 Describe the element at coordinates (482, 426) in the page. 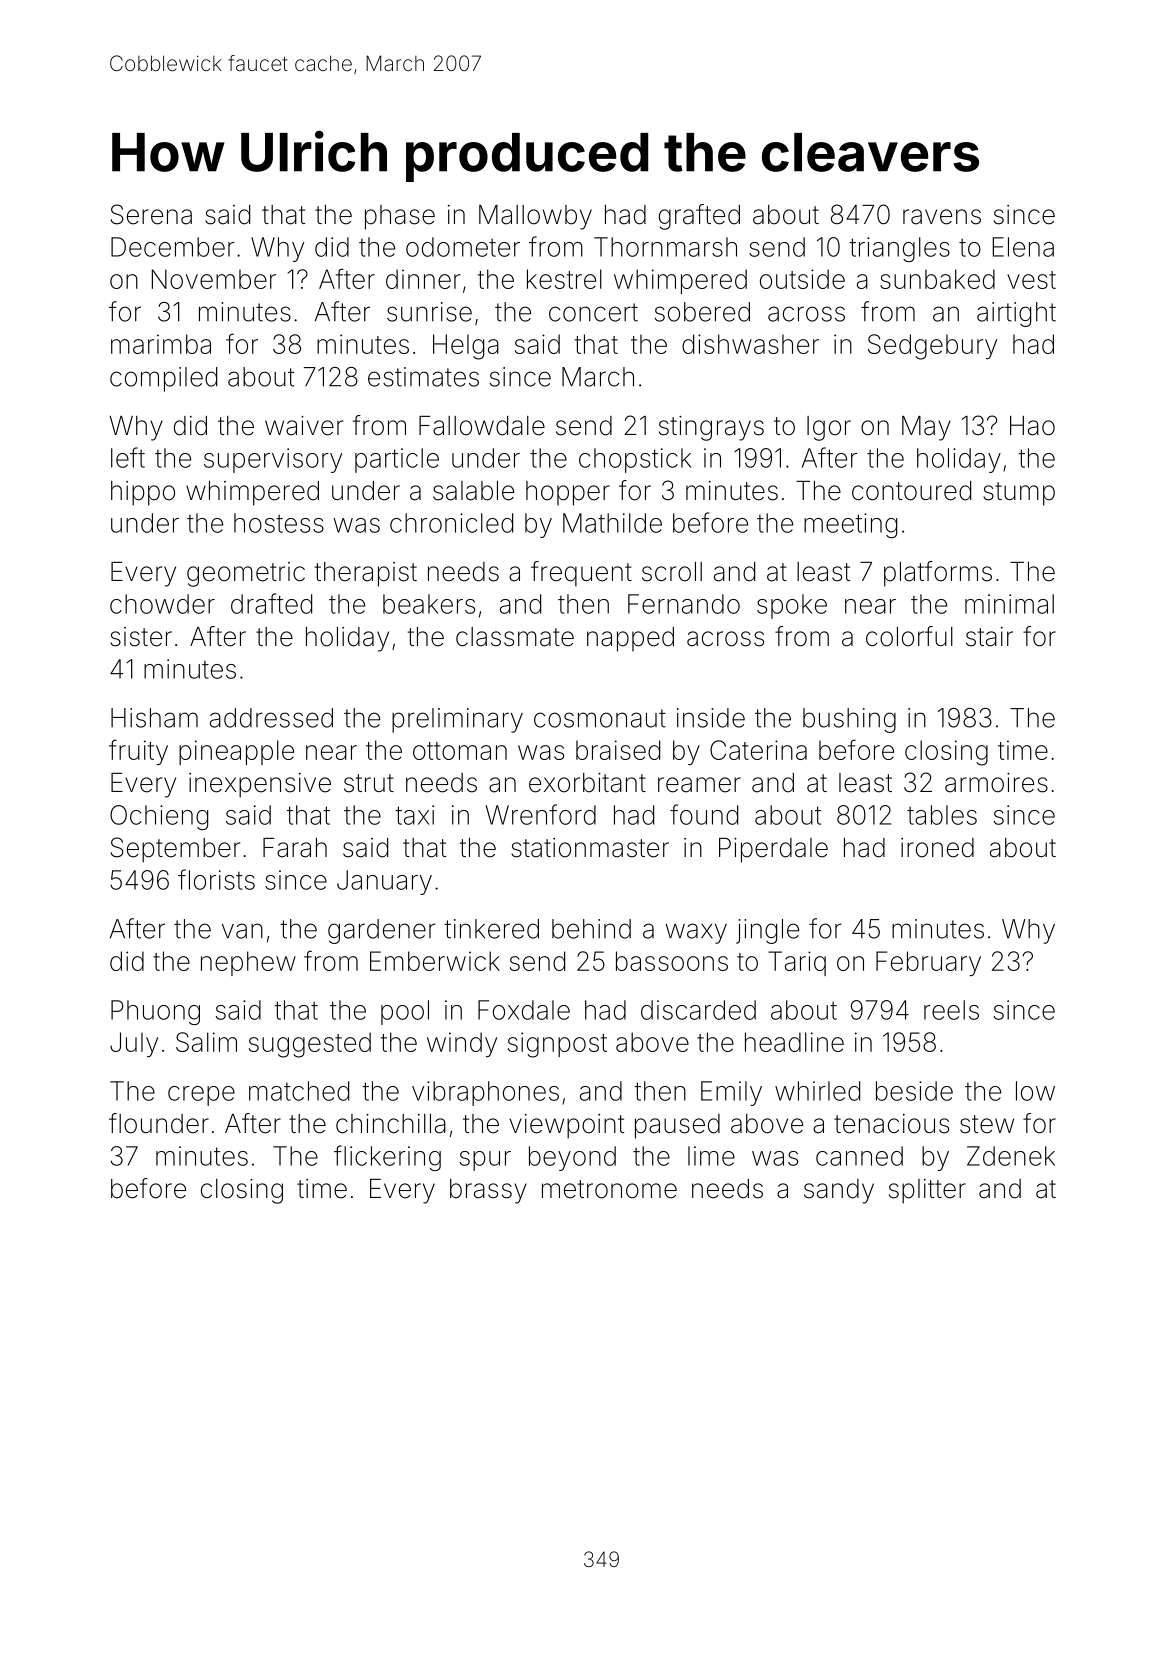

I see `Fallowdale` at that location.
